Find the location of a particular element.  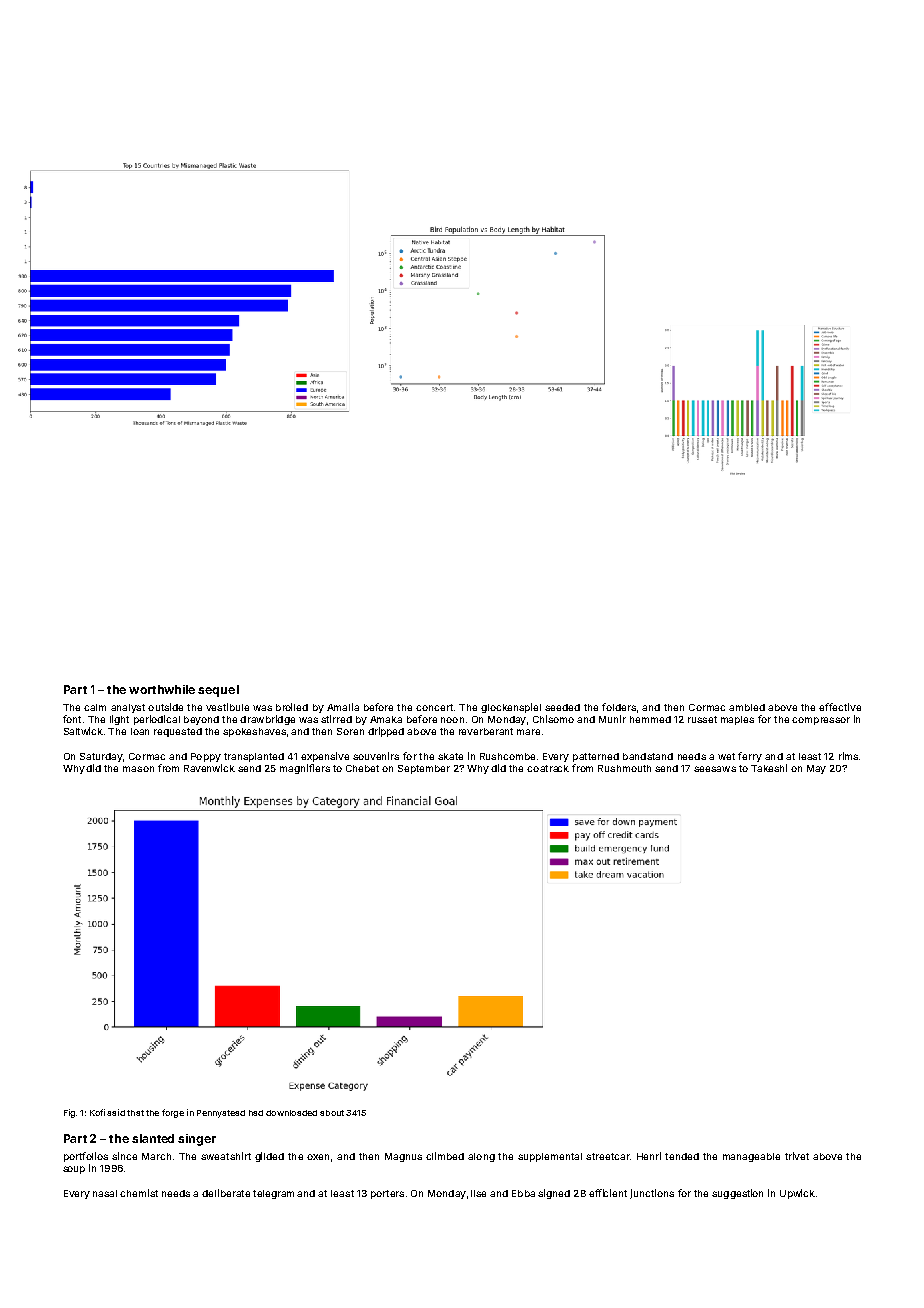

Upwick is located at coordinates (797, 1194).
